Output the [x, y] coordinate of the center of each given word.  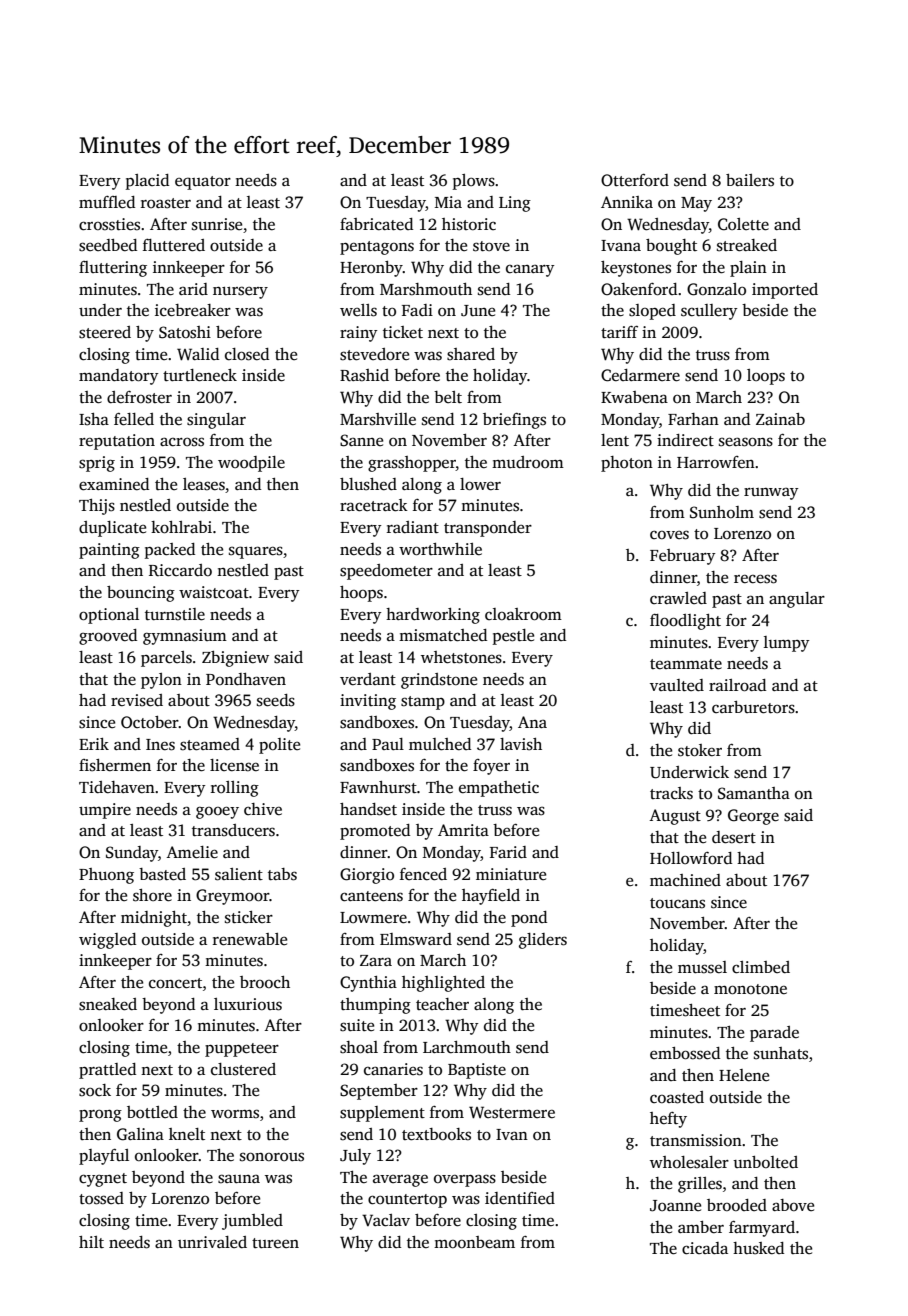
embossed [685, 1053]
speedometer [386, 572]
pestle [513, 637]
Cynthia [368, 984]
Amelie [192, 852]
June [478, 311]
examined [114, 484]
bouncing [141, 594]
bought [671, 247]
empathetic [499, 789]
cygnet [103, 1180]
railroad [737, 685]
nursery [240, 292]
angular [797, 600]
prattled [107, 1071]
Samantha [754, 793]
